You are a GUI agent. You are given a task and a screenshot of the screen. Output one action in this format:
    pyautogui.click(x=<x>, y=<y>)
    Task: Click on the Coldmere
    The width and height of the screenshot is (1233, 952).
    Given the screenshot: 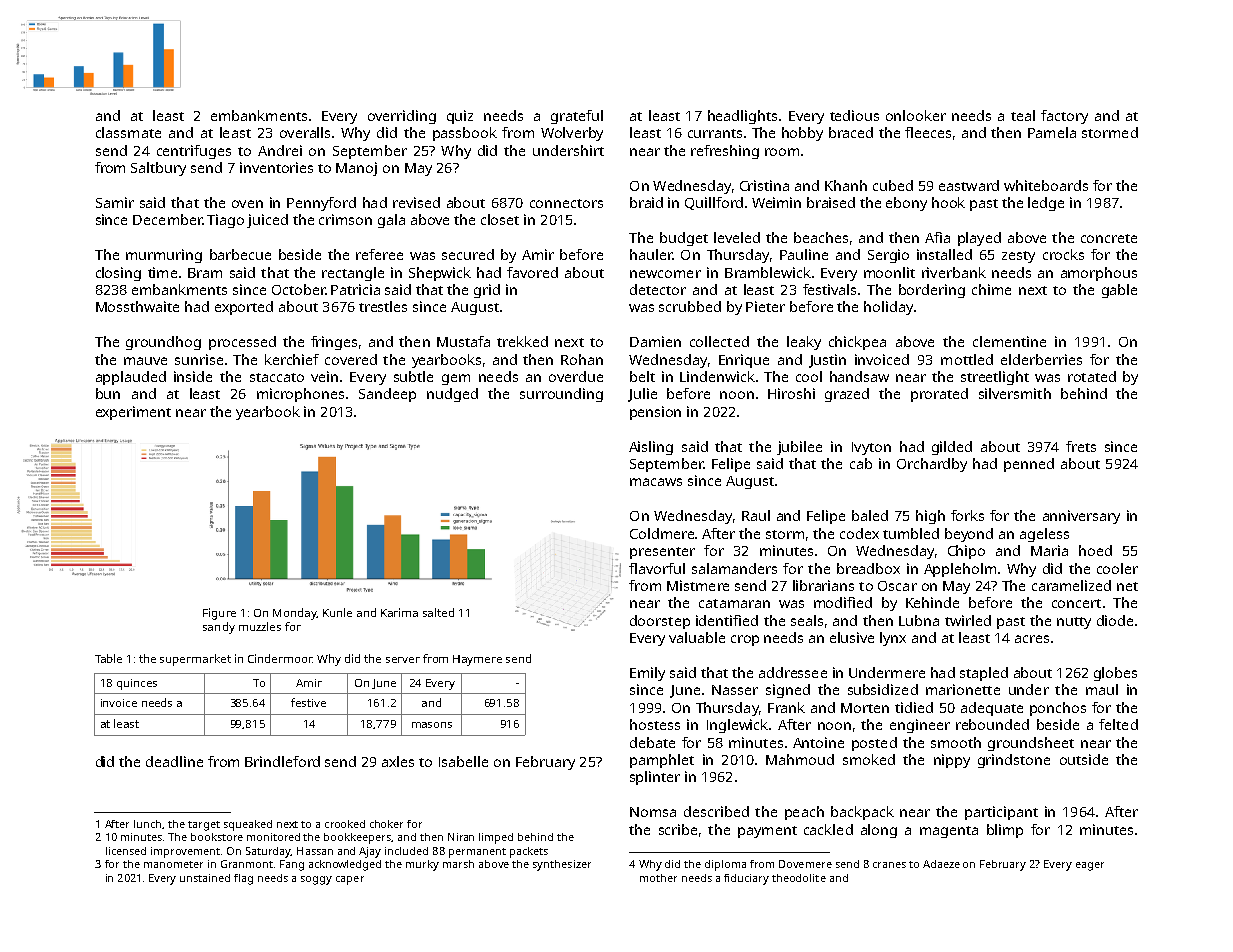 What is the action you would take?
    pyautogui.click(x=662, y=533)
